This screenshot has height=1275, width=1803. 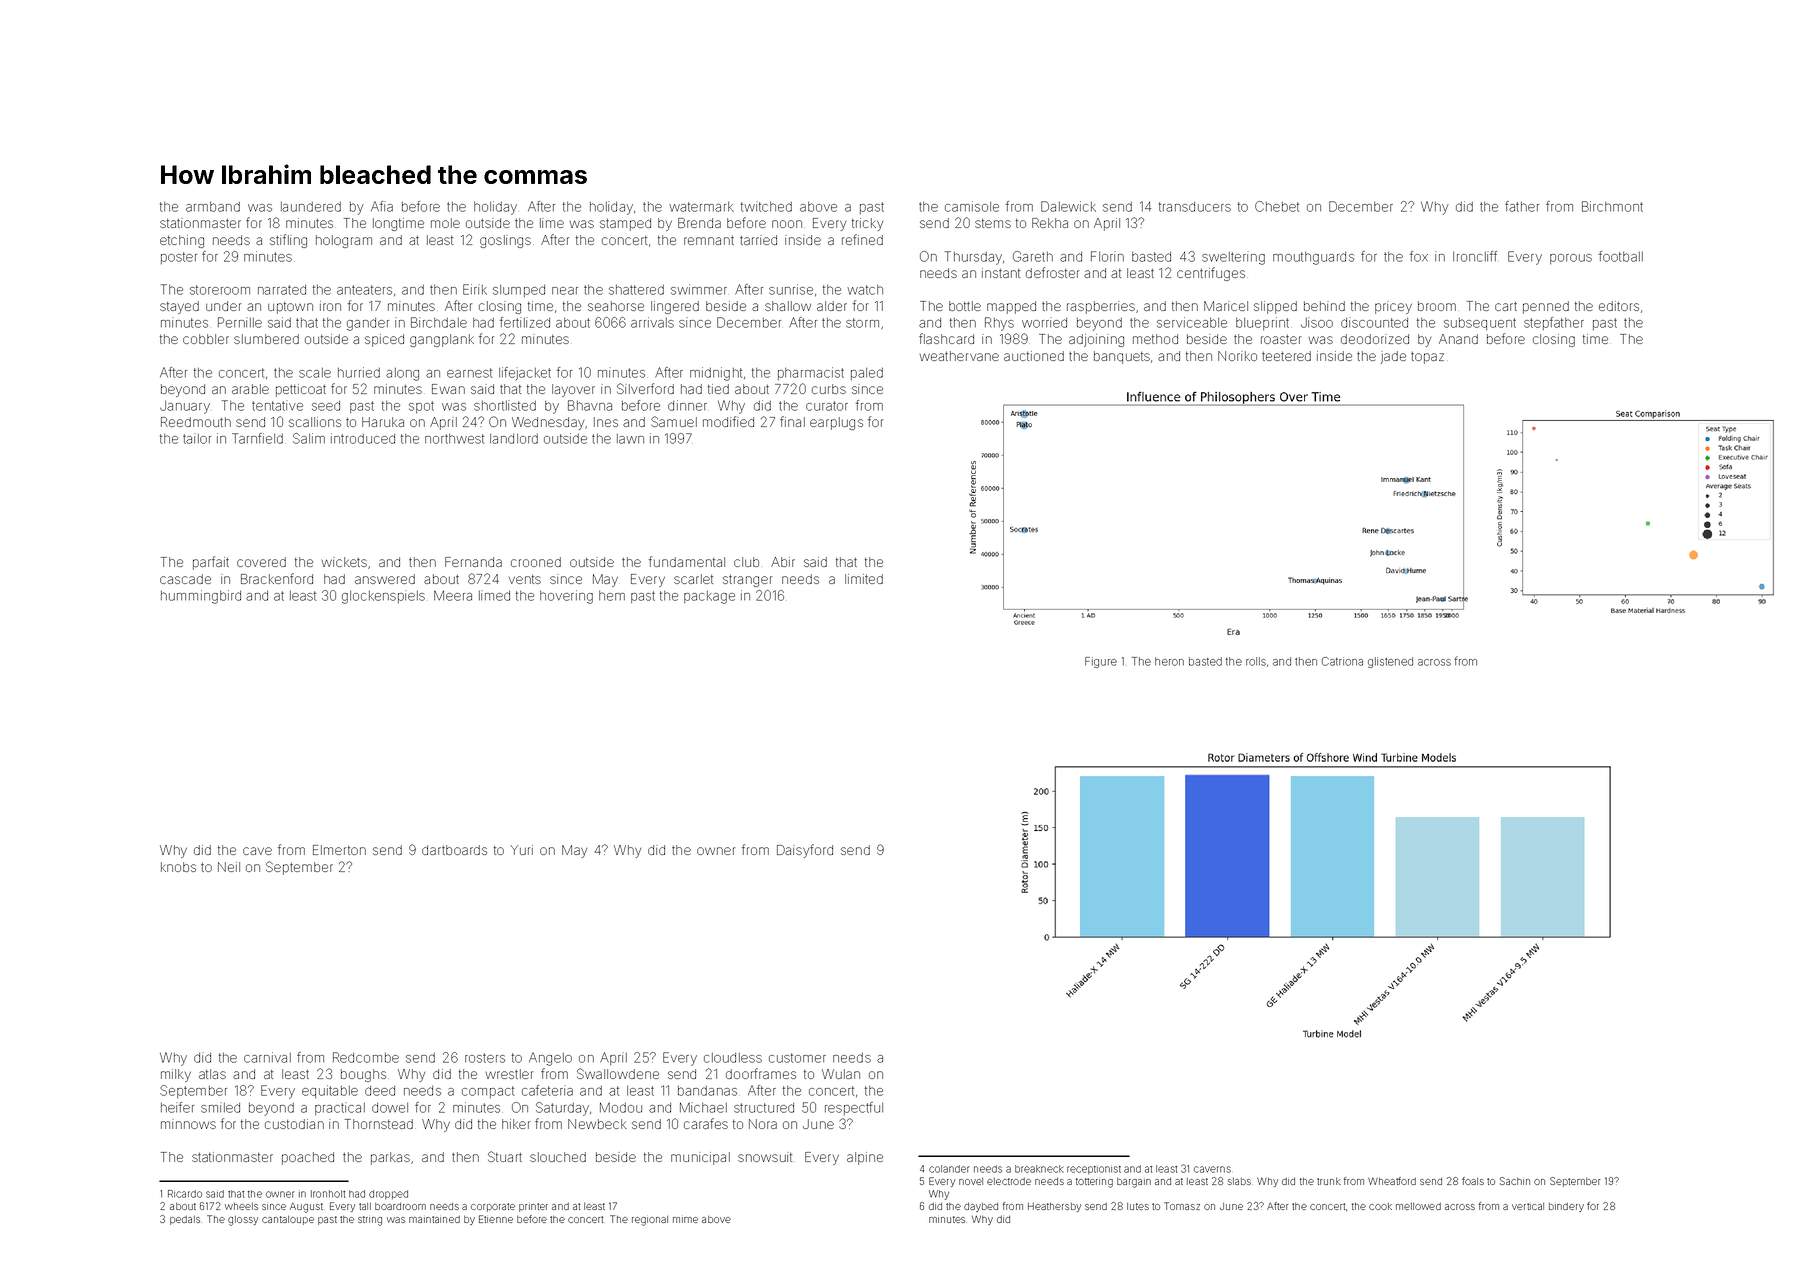 What do you see at coordinates (229, 867) in the screenshot?
I see `Neil` at bounding box center [229, 867].
